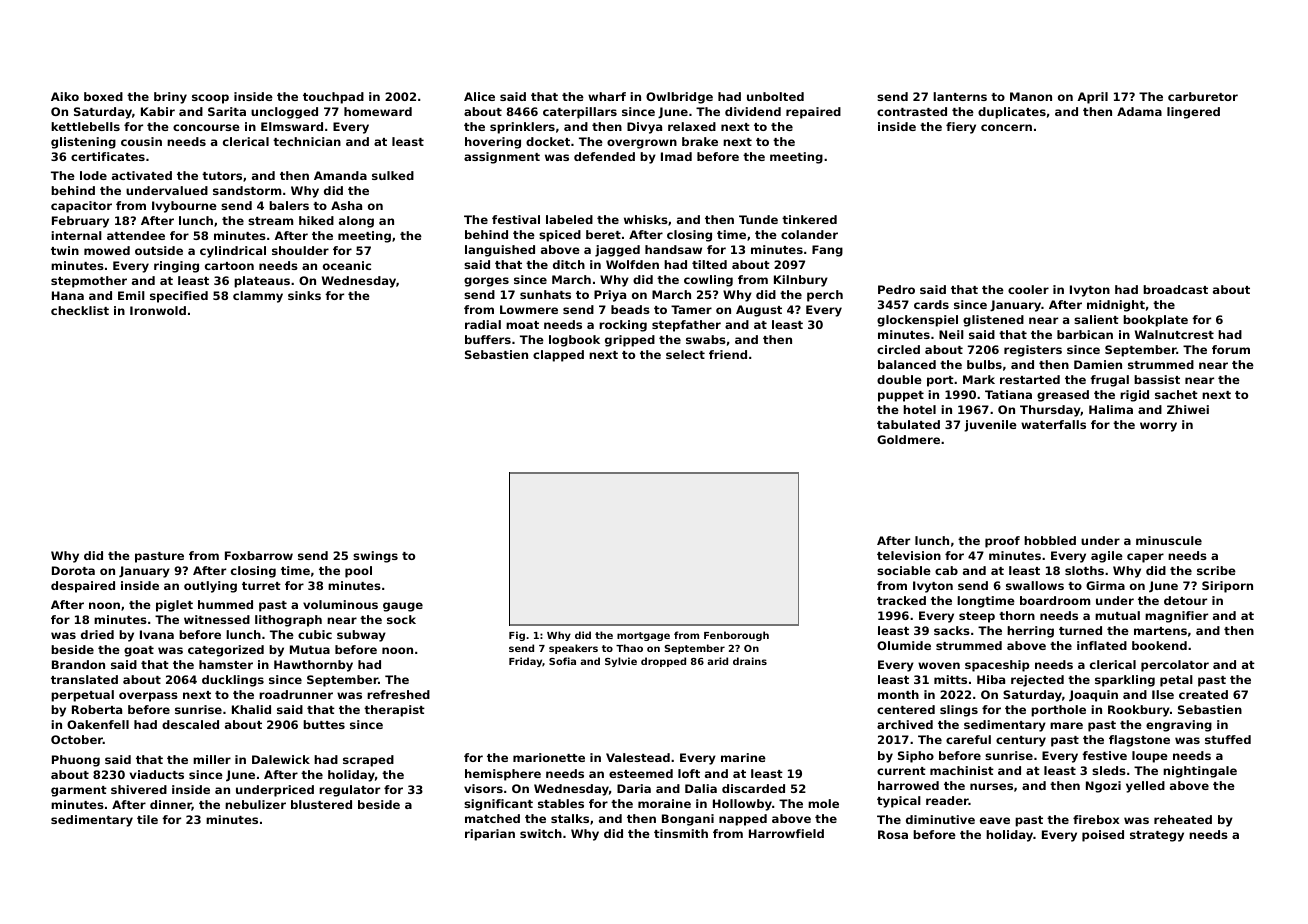 The image size is (1308, 924). What do you see at coordinates (901, 396) in the document?
I see `puppet` at bounding box center [901, 396].
